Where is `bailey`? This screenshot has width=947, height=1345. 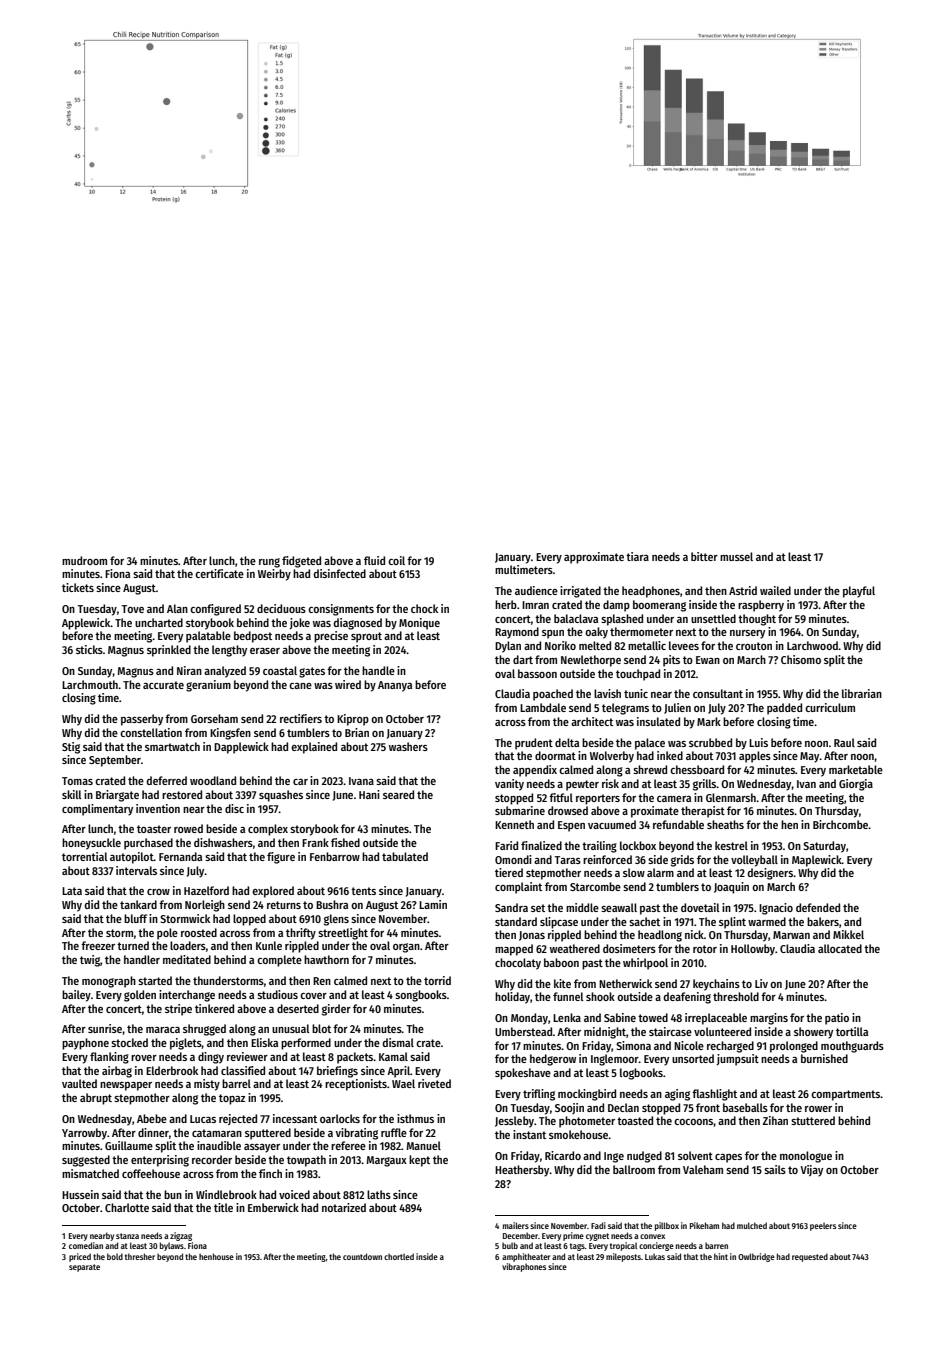 bailey is located at coordinates (76, 996).
